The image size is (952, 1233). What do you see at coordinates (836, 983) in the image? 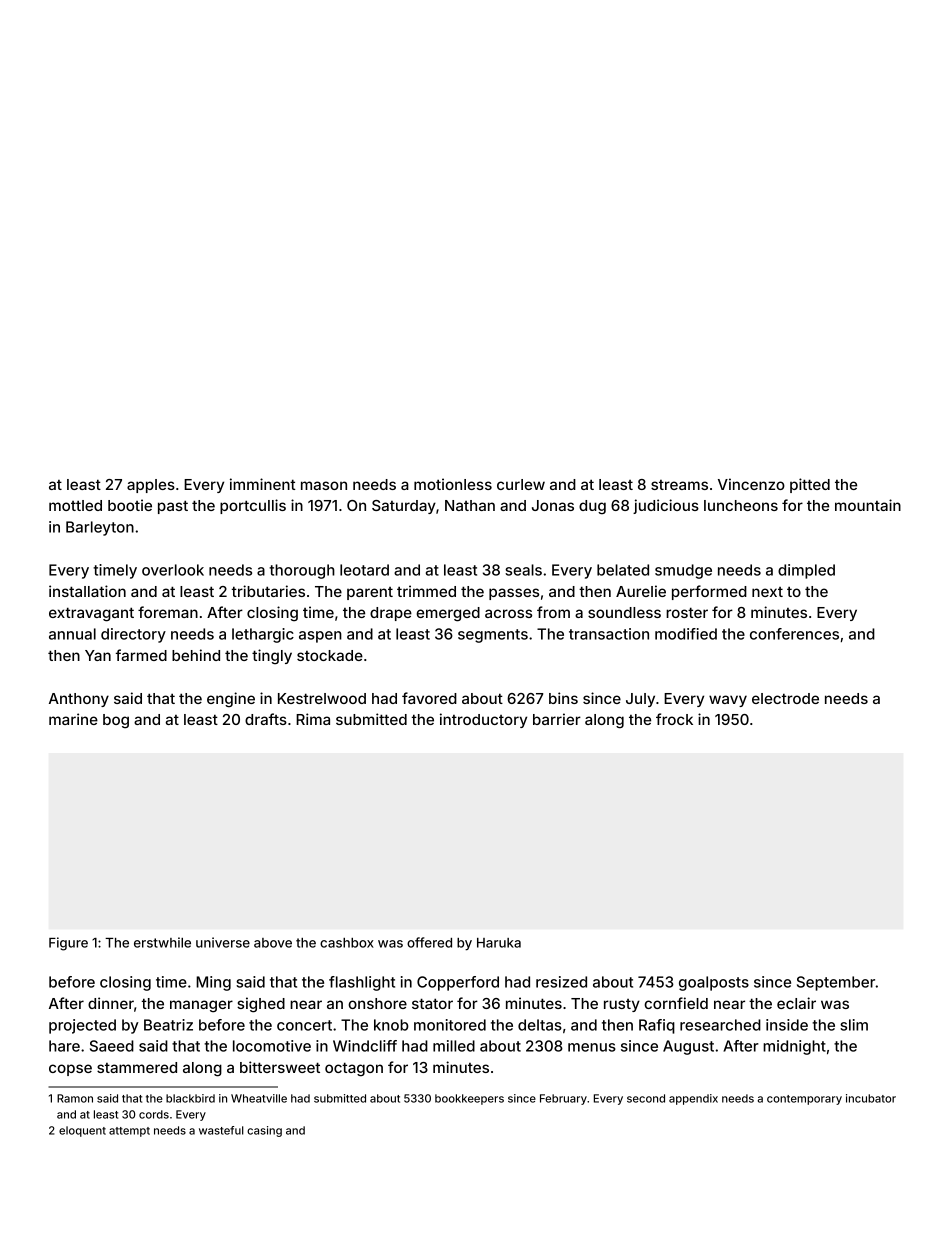
I see `September` at bounding box center [836, 983].
